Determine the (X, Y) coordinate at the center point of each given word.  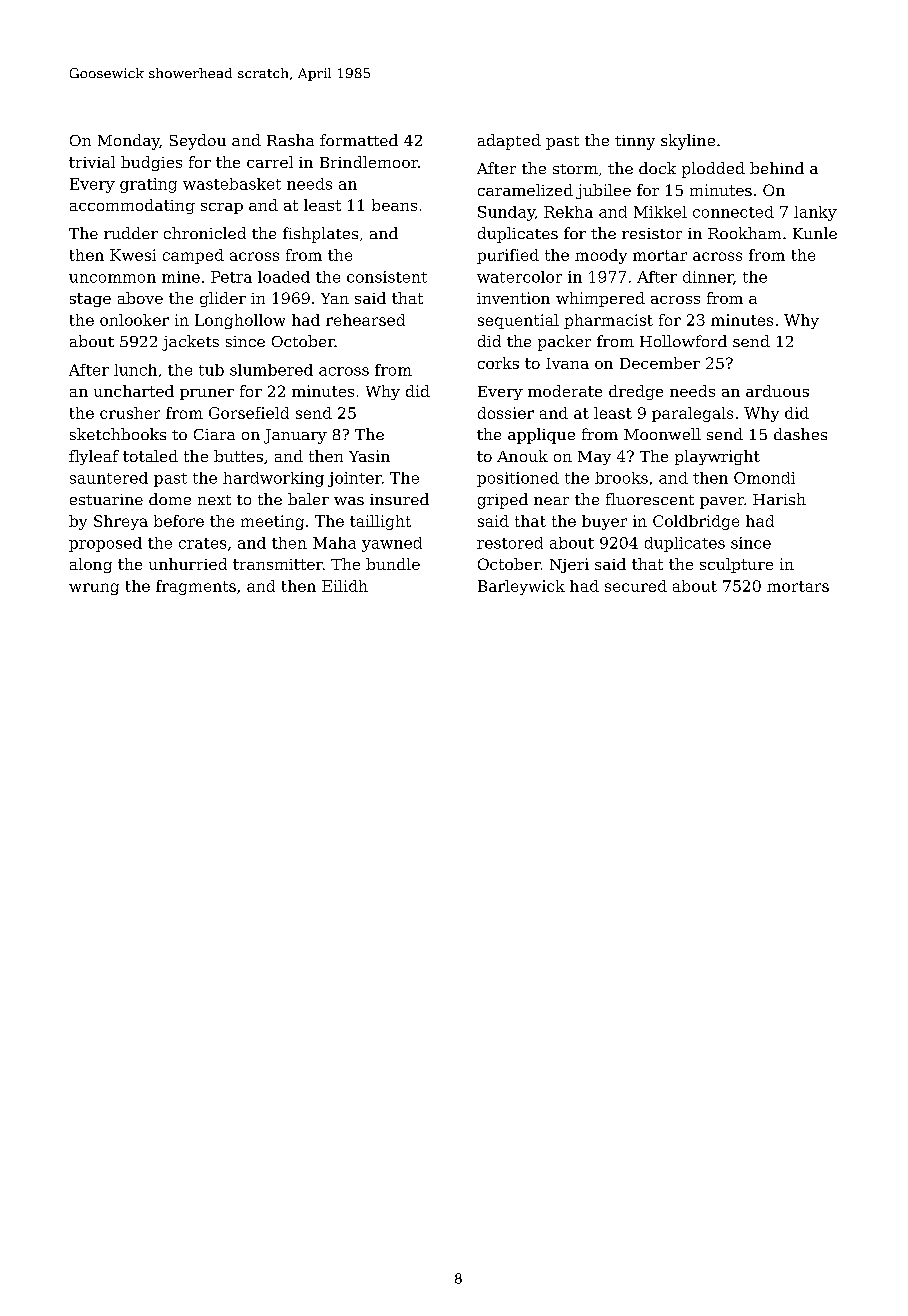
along (91, 565)
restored (510, 543)
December (660, 363)
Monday (129, 142)
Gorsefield (249, 413)
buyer (604, 522)
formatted (359, 140)
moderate (565, 391)
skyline (688, 142)
